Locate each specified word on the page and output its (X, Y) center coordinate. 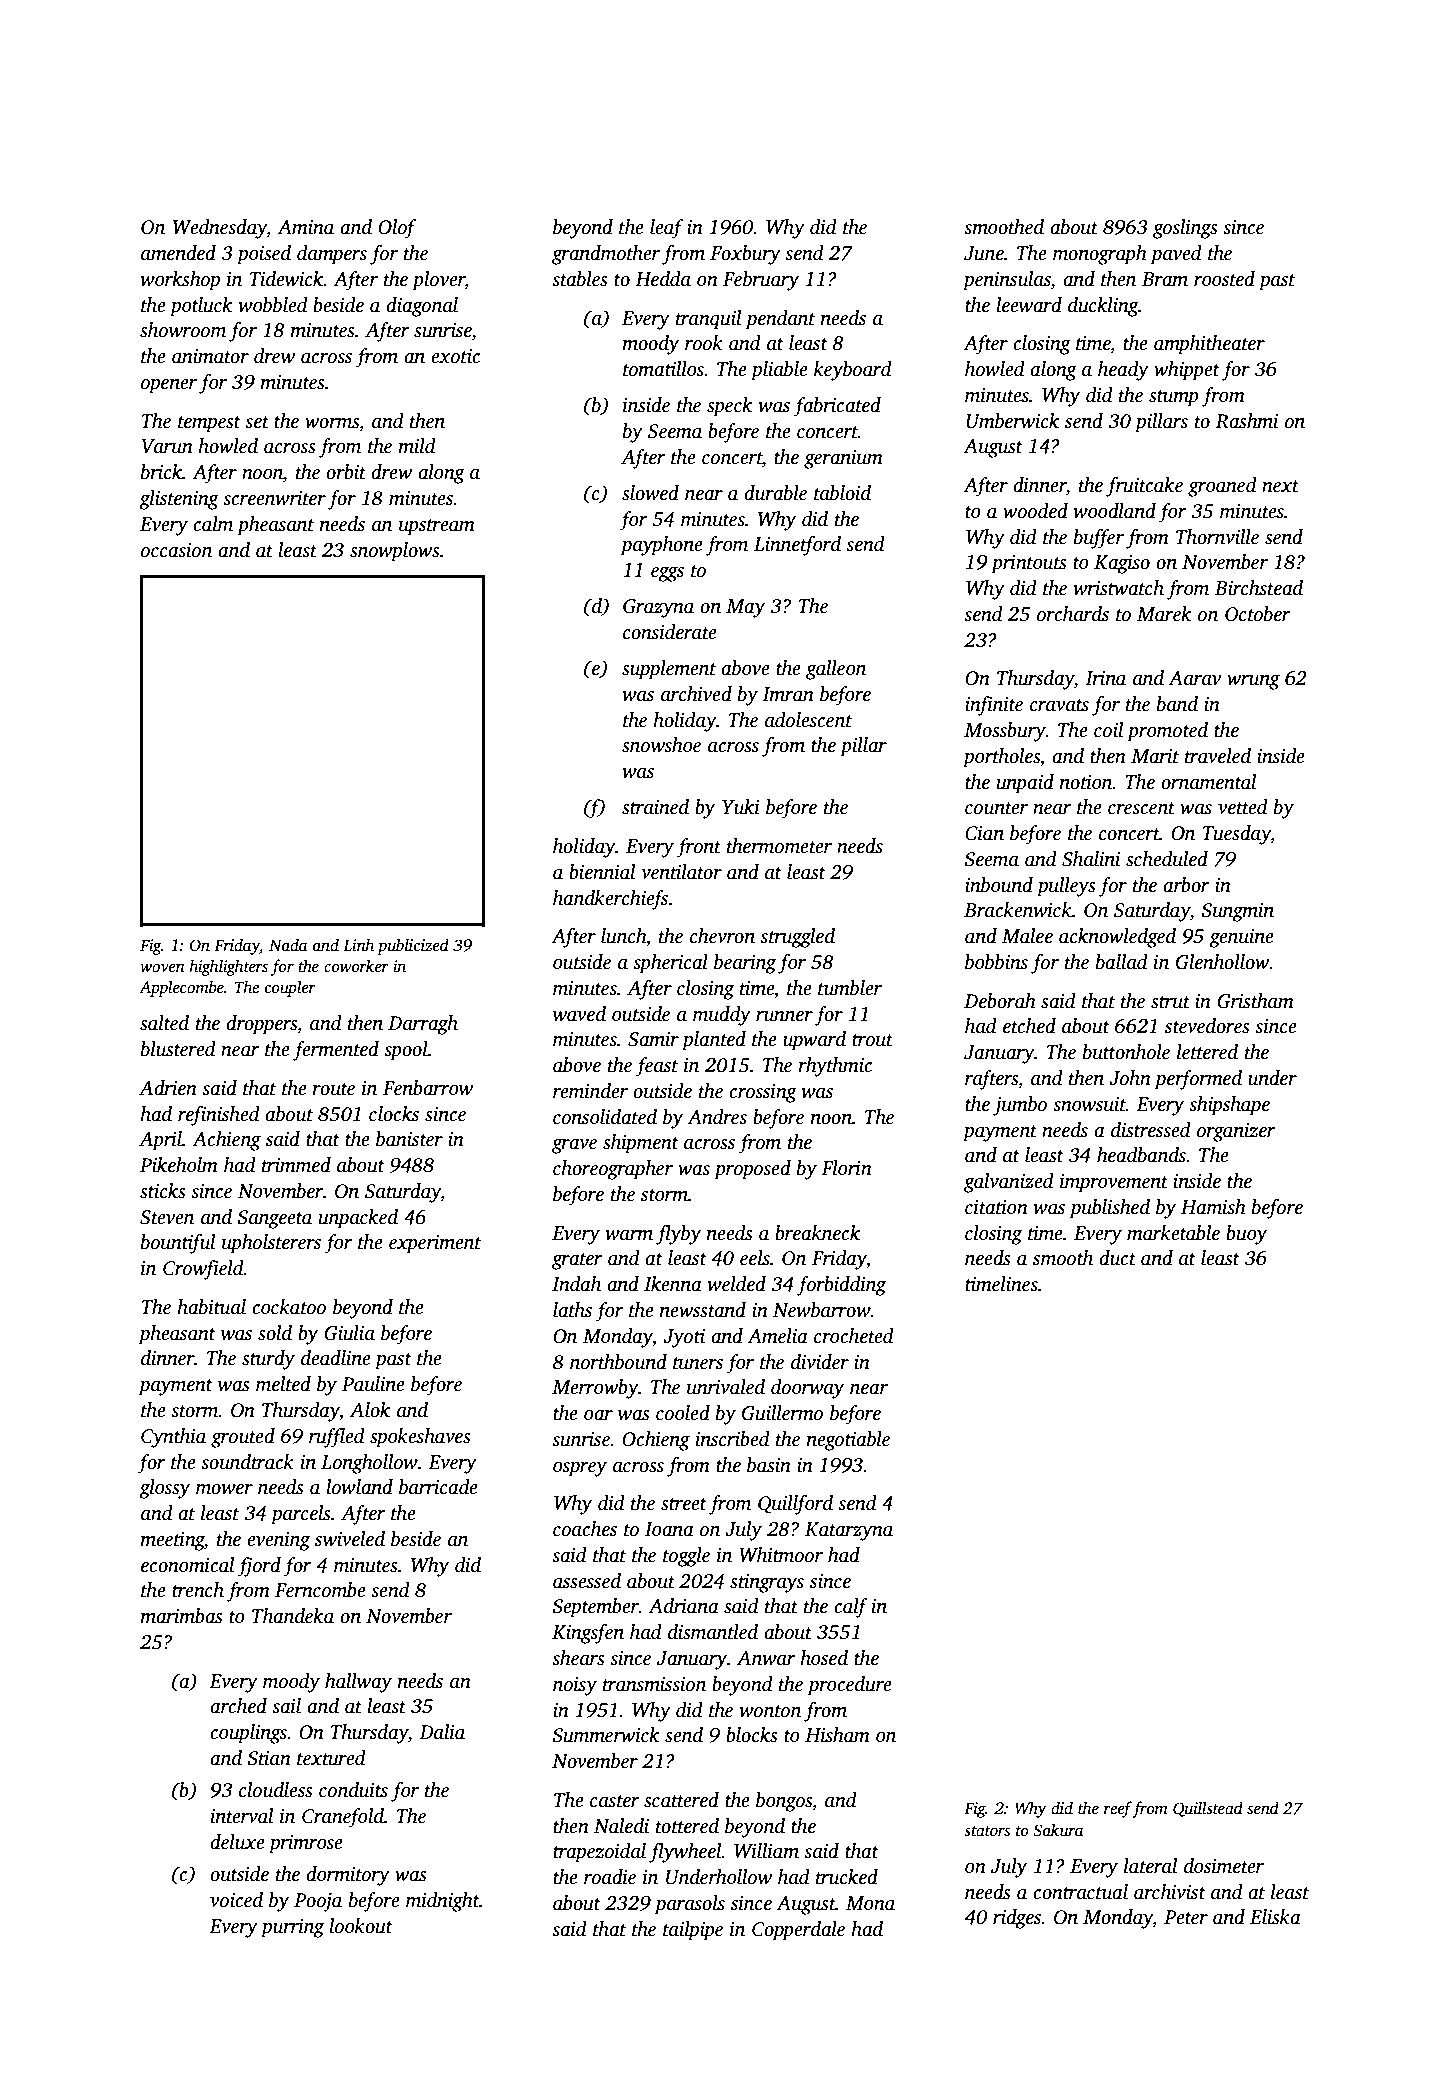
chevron (722, 936)
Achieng (226, 1141)
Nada (288, 945)
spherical (670, 964)
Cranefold (343, 1818)
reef (1118, 1809)
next (1280, 486)
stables (580, 279)
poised (264, 255)
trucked (847, 1877)
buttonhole (1126, 1052)
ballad (1122, 962)
